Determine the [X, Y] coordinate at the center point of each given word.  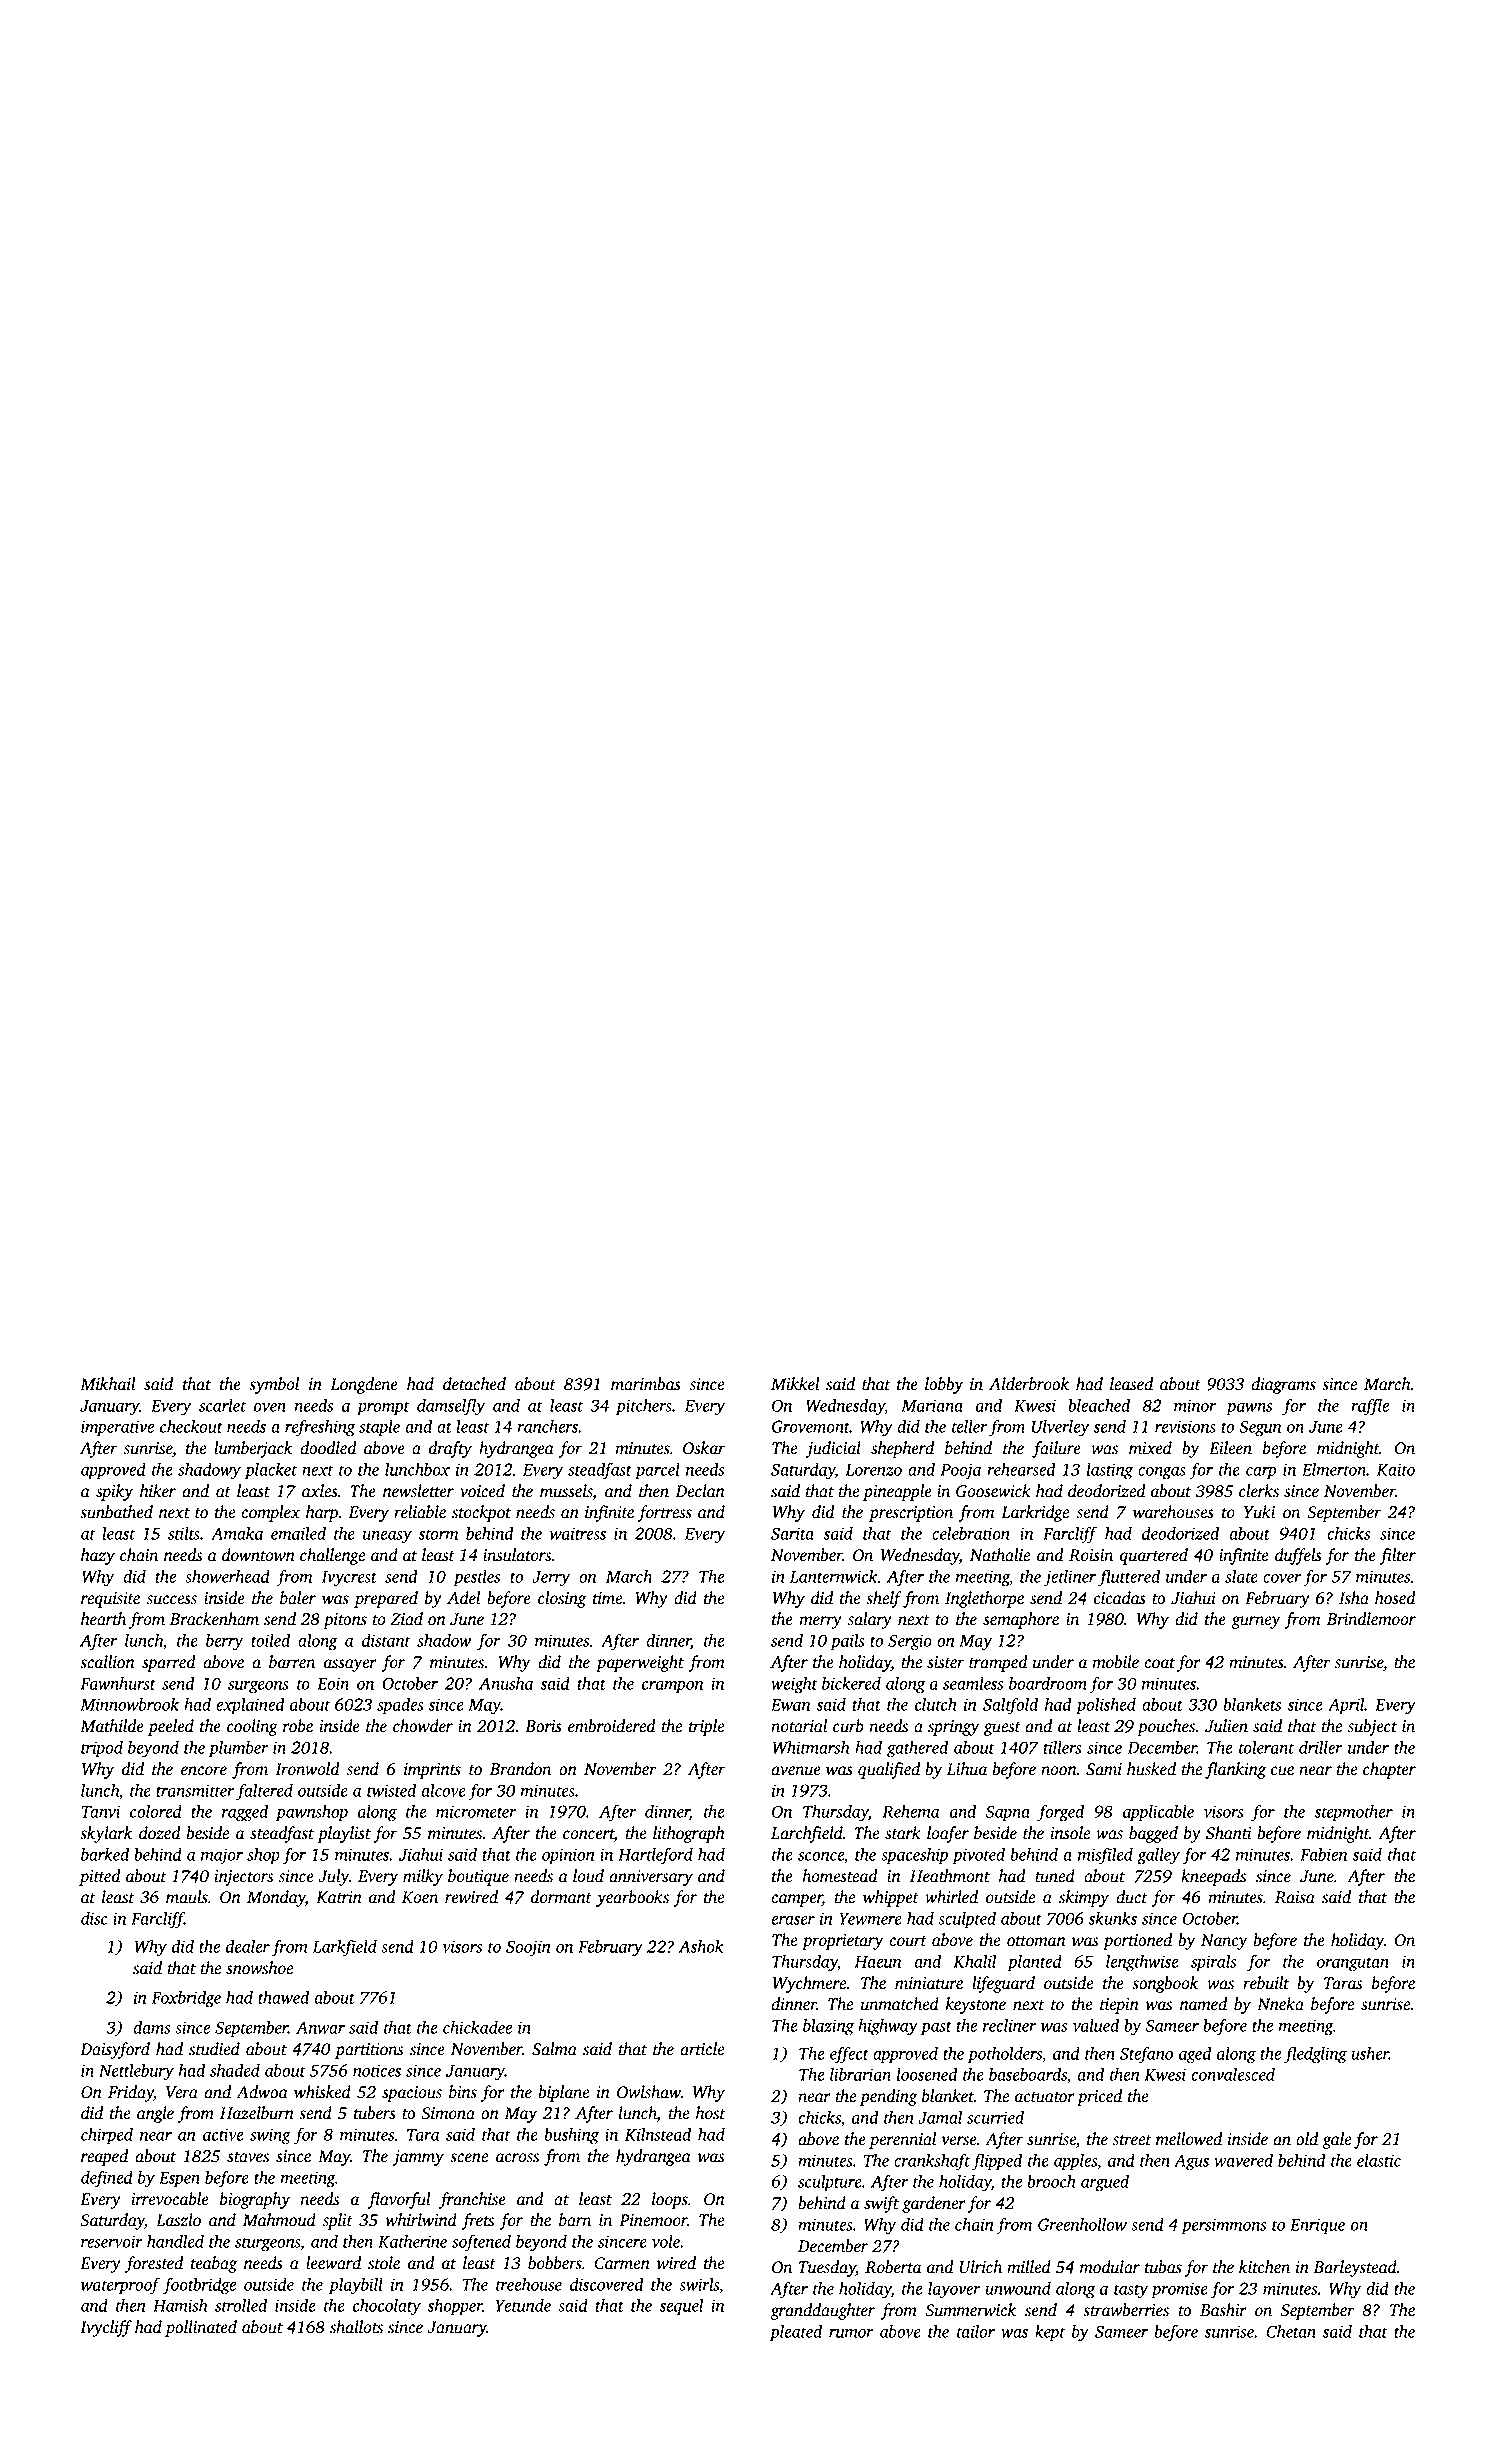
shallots [356, 2327]
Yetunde [523, 2305]
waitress [578, 1533]
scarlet [222, 1405]
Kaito [1396, 1469]
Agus [1191, 2162]
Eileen [1230, 1448]
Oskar [704, 1448]
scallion [107, 1662]
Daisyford [115, 2050]
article [702, 2049]
